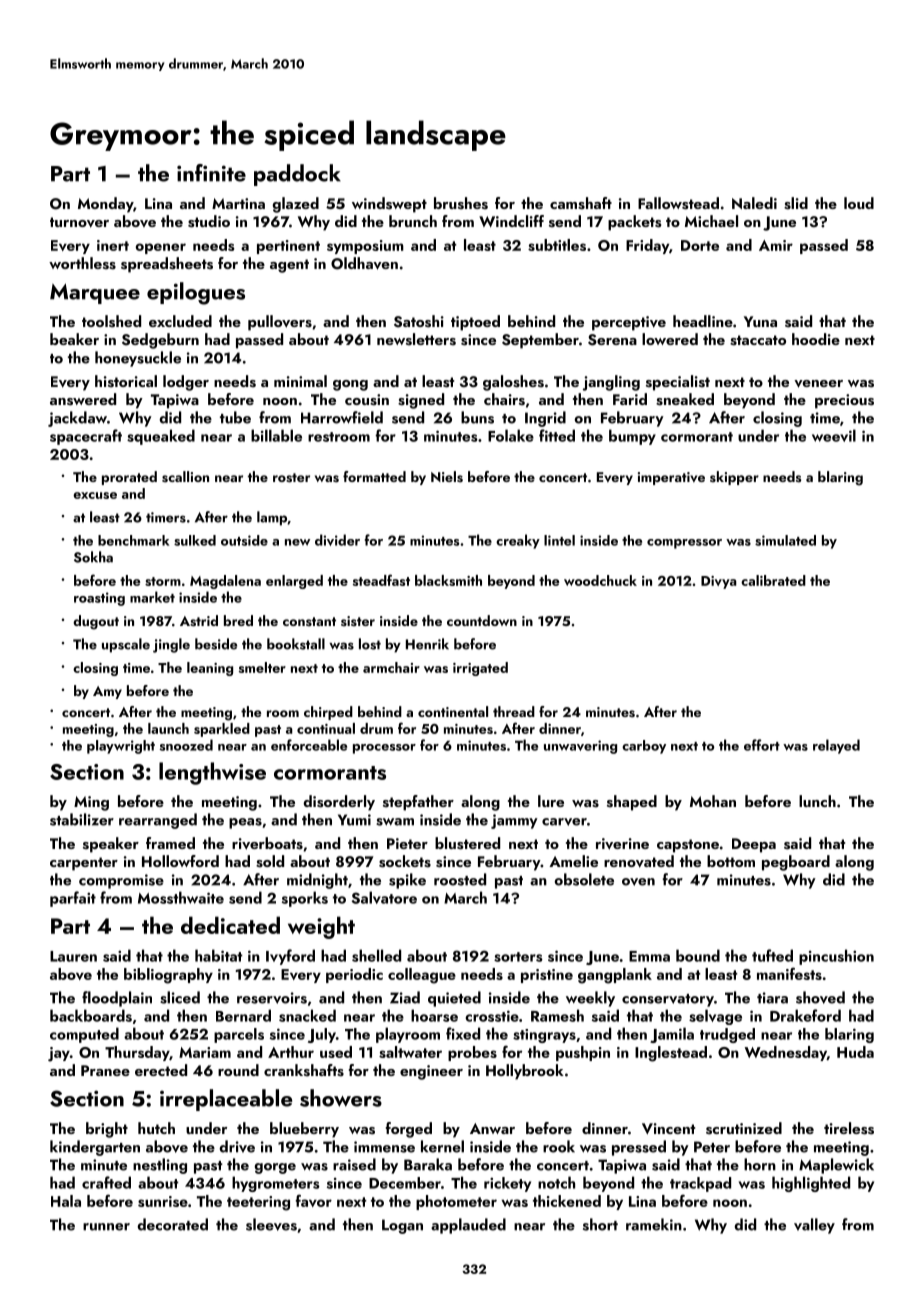 This screenshot has height=1308, width=924. What do you see at coordinates (583, 1053) in the screenshot?
I see `pushpin` at bounding box center [583, 1053].
